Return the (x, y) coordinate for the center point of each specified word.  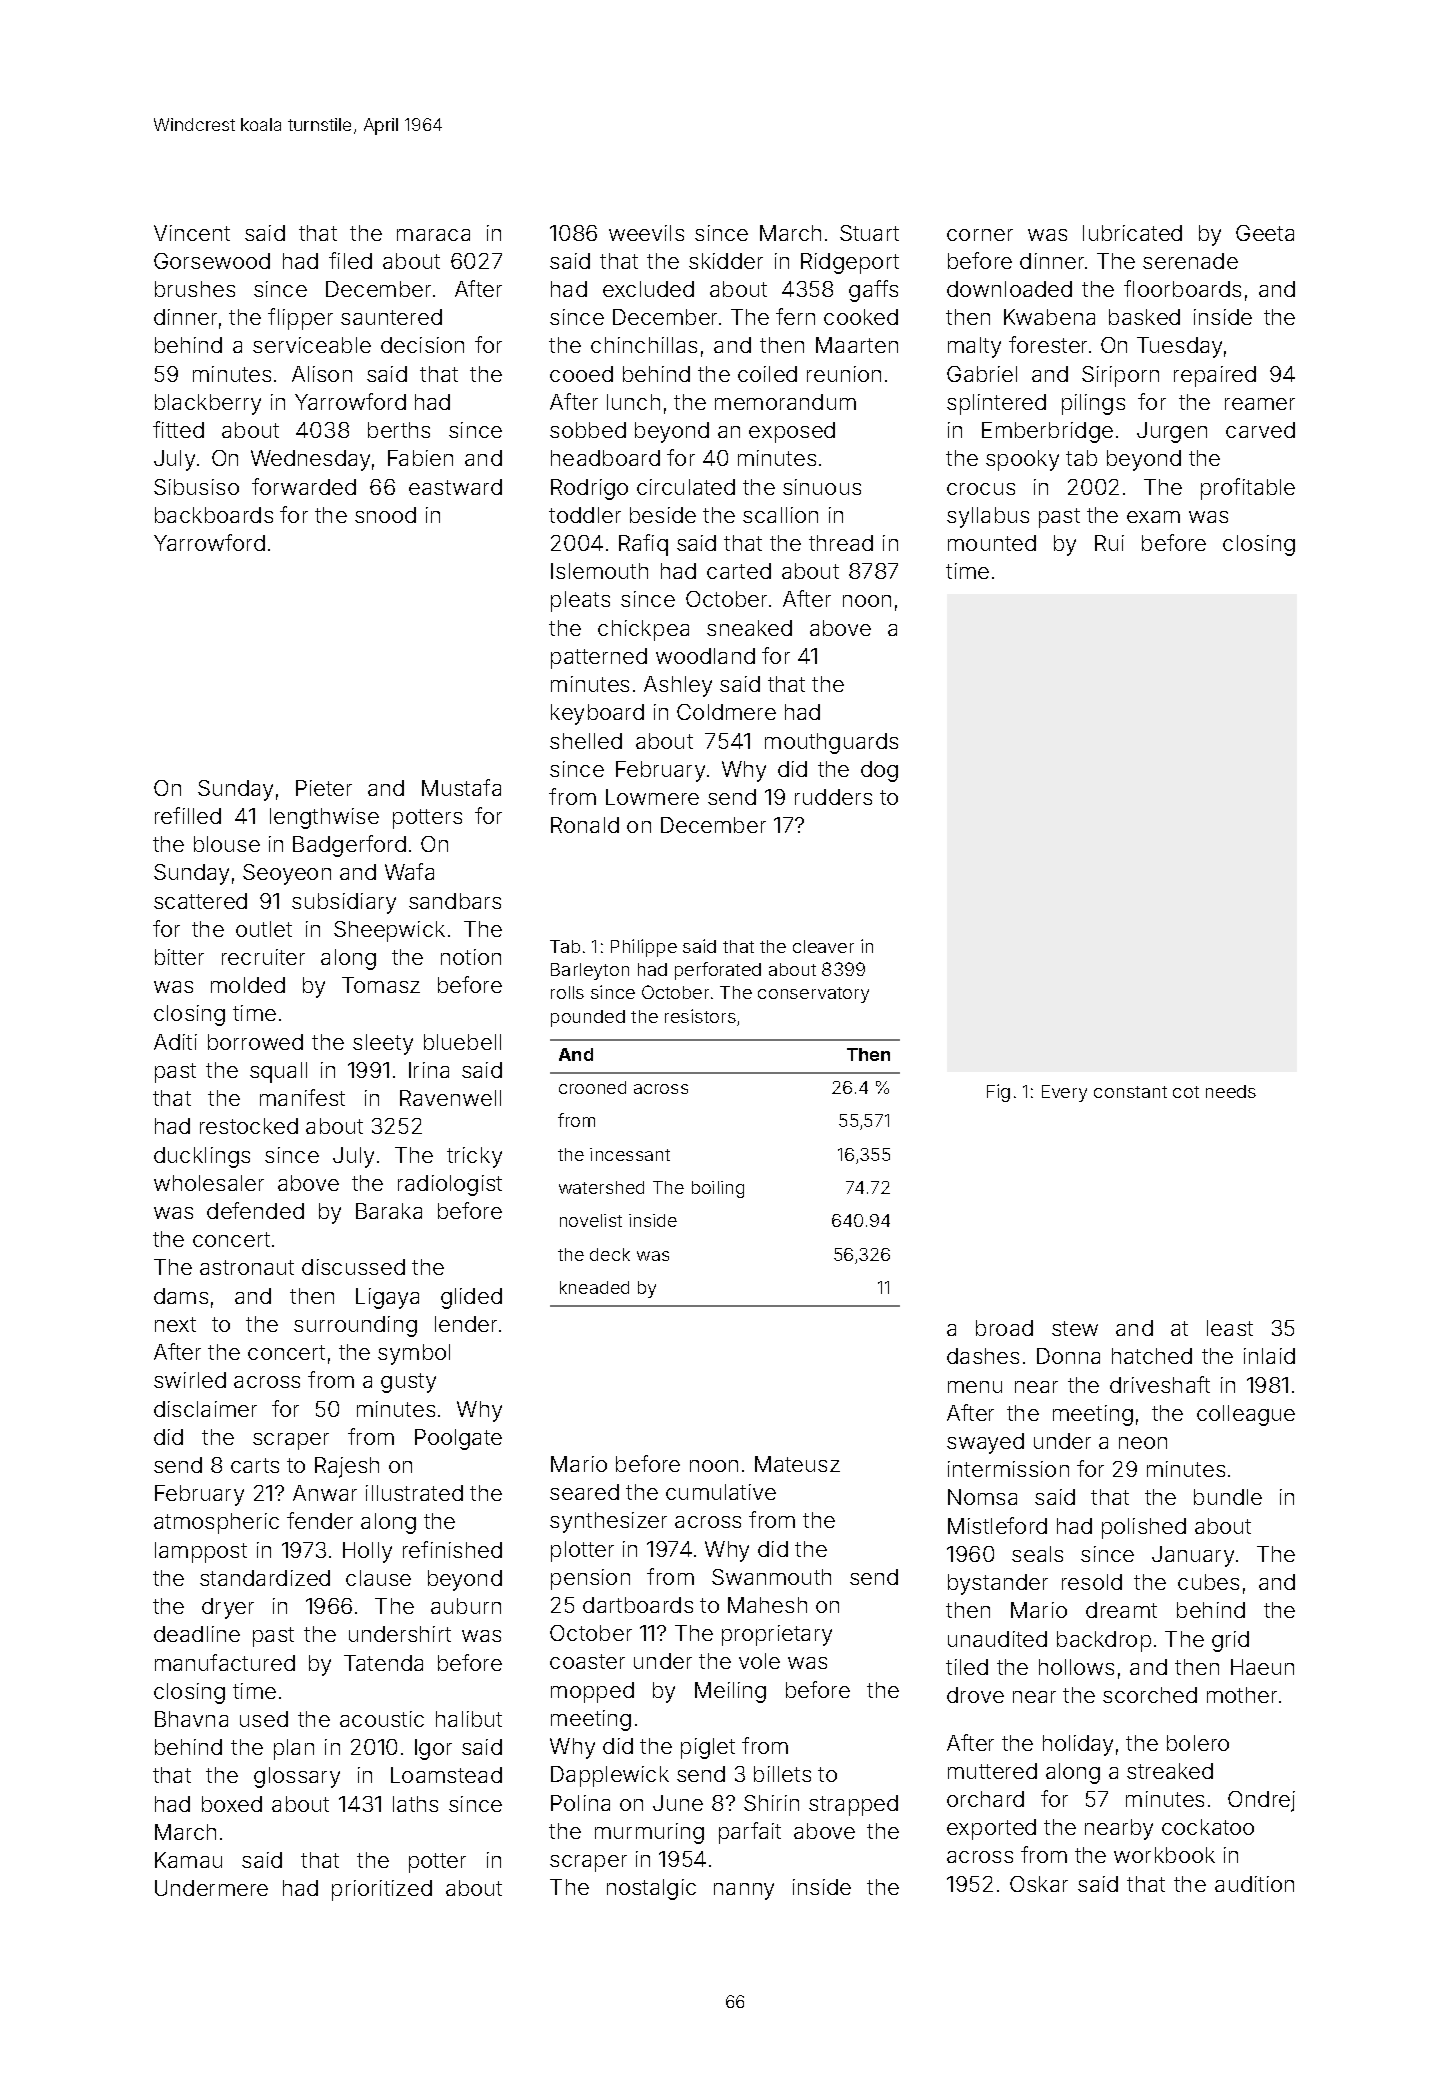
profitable (1248, 489)
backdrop (1104, 1641)
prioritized (382, 1890)
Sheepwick (389, 931)
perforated (718, 971)
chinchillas (644, 345)
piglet (708, 1748)
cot (1186, 1092)
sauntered (391, 317)
